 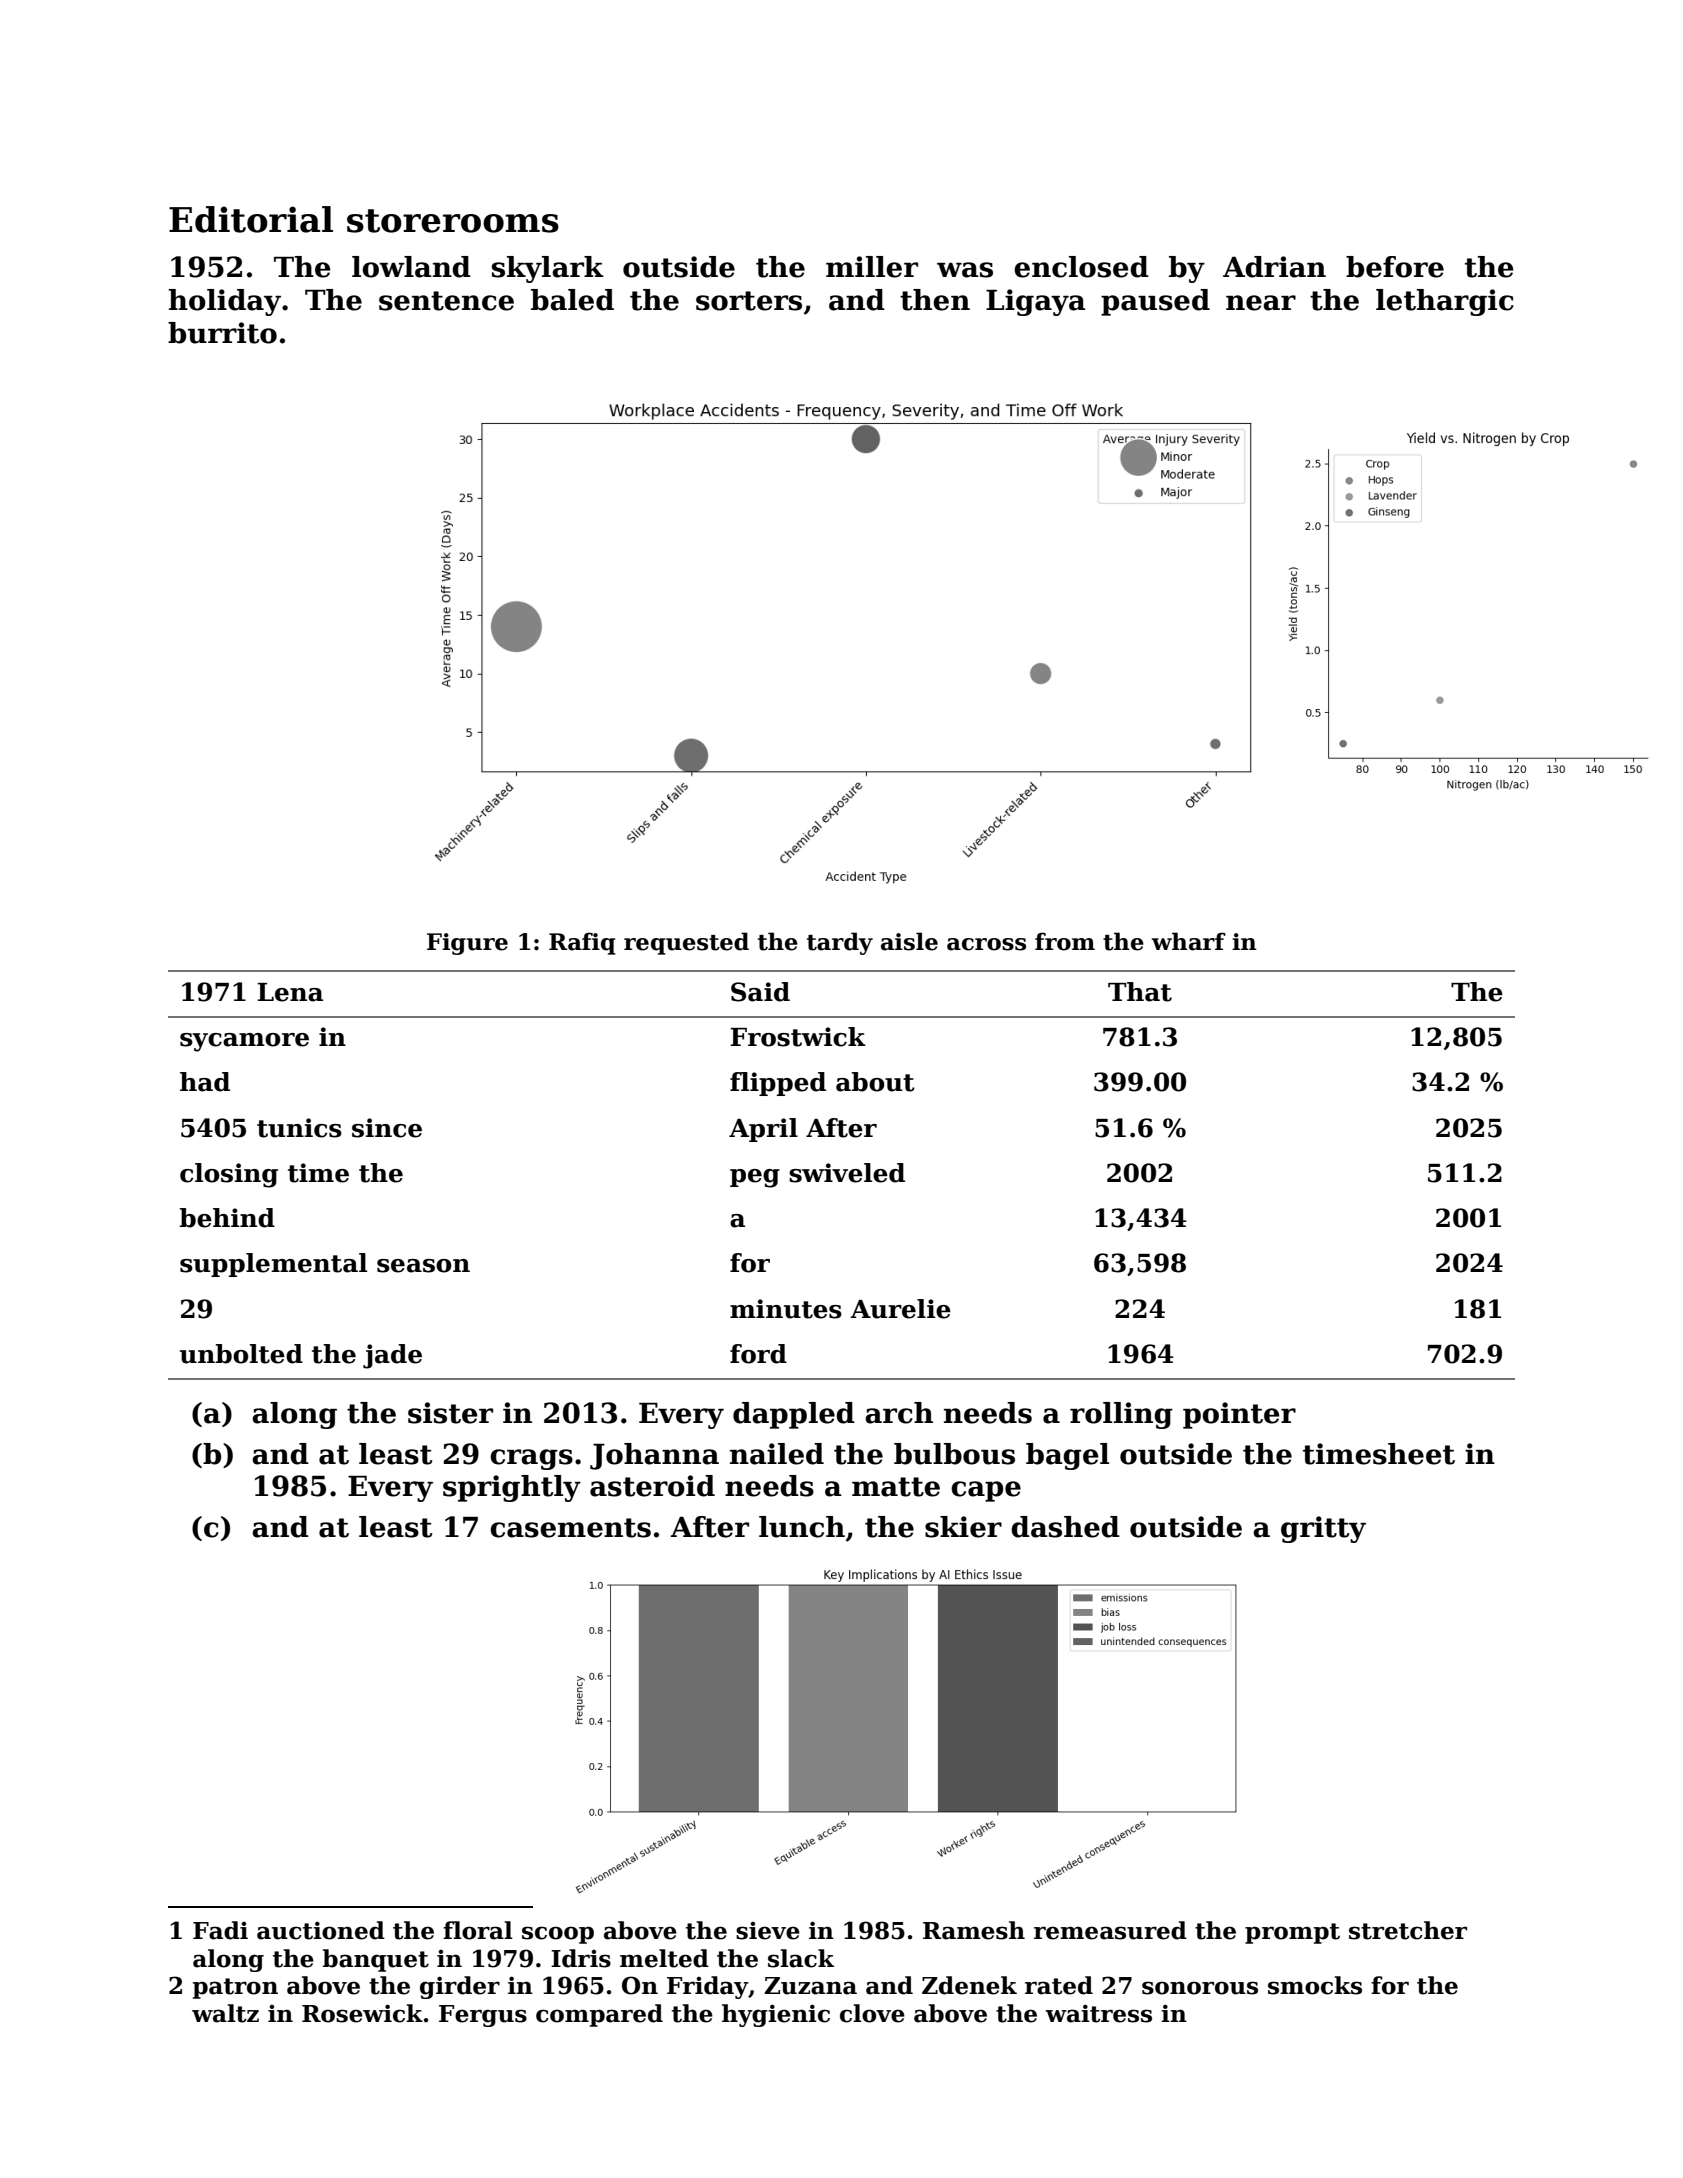 What do you see at coordinates (362, 2013) in the screenshot?
I see `Rosewick` at bounding box center [362, 2013].
